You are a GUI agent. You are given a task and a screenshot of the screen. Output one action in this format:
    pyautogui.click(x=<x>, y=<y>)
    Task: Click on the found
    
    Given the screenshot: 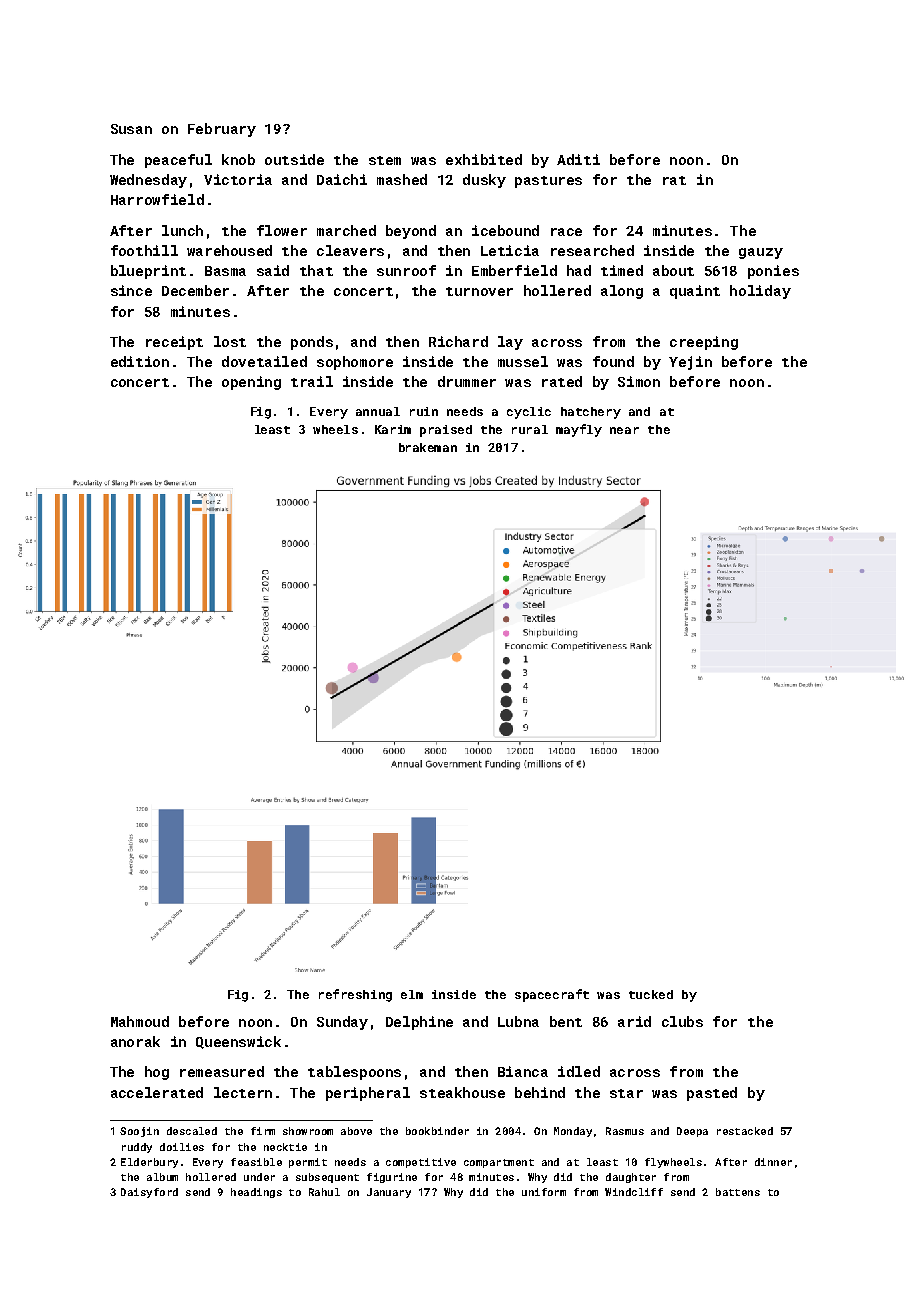 What is the action you would take?
    pyautogui.click(x=613, y=361)
